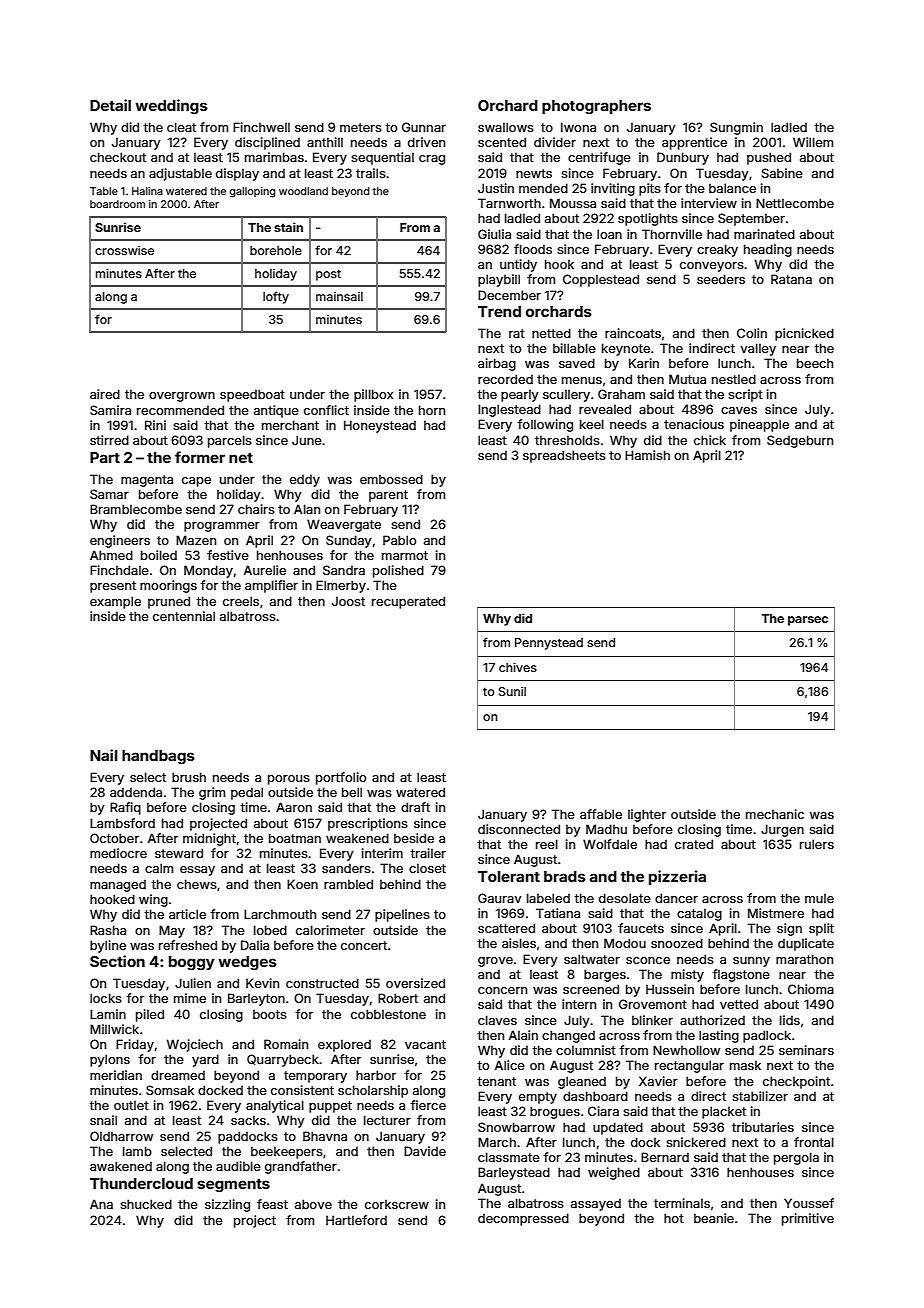 Image resolution: width=924 pixels, height=1308 pixels. Describe the element at coordinates (348, 601) in the document. I see `Joost` at that location.
